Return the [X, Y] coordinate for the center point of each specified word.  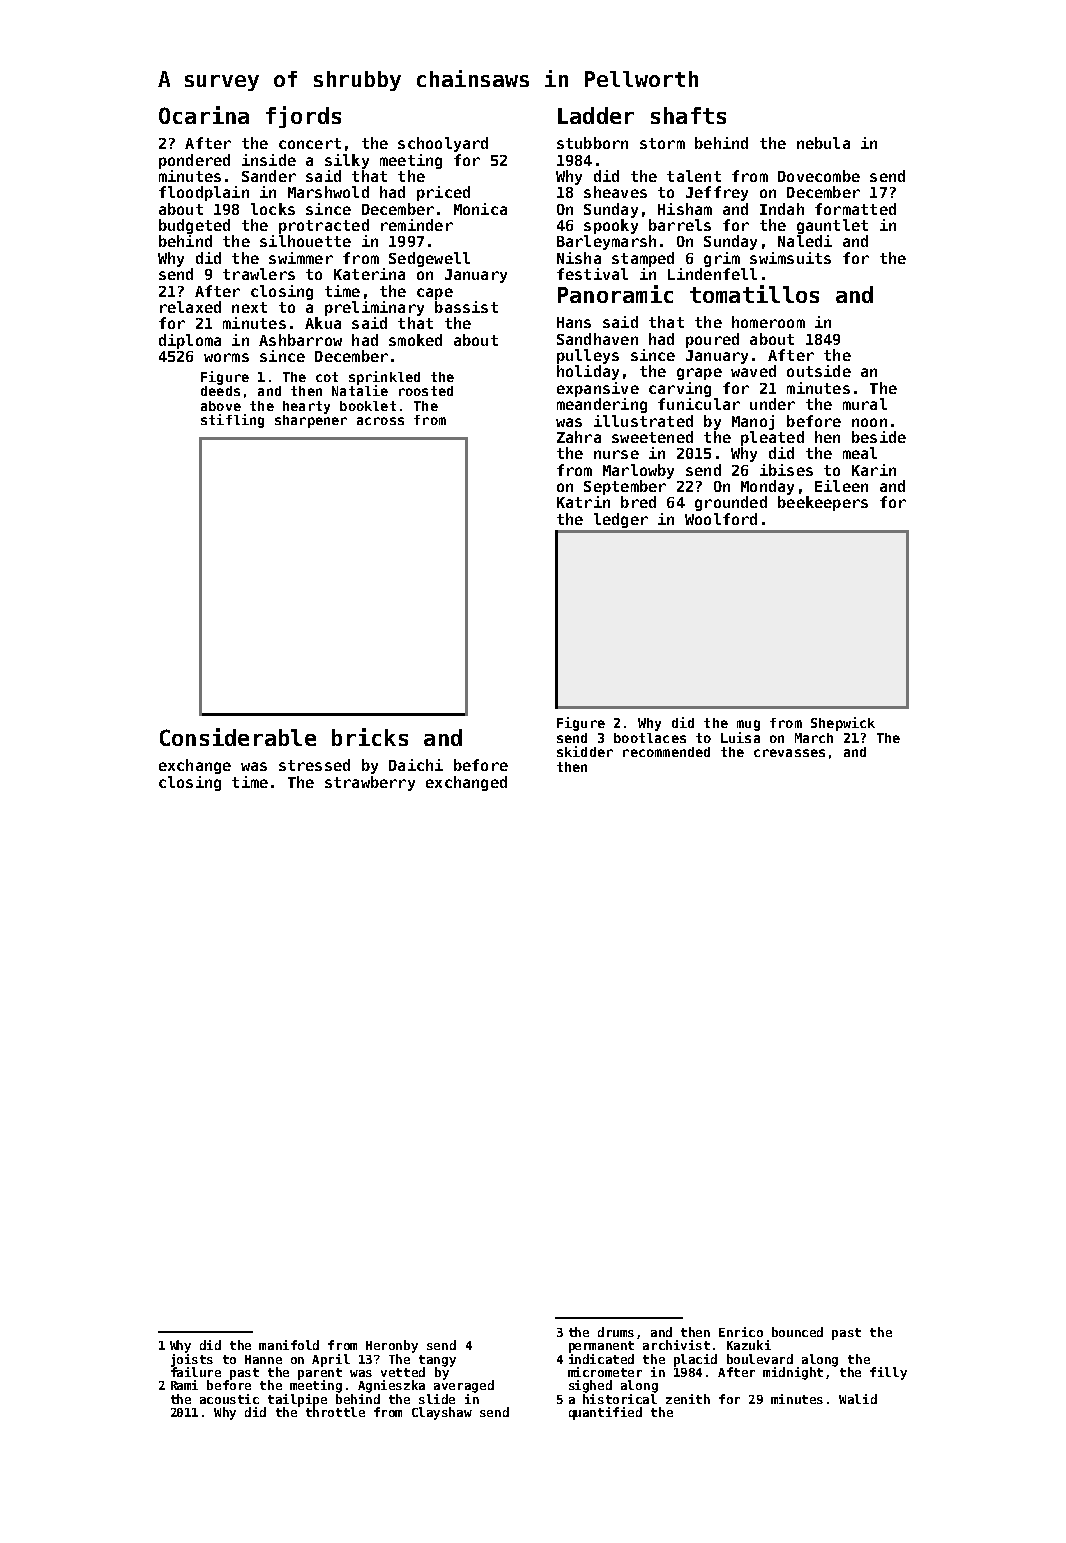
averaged [464, 1386]
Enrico [741, 1332]
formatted [855, 209]
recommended [666, 752]
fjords [303, 117]
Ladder [596, 115]
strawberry [370, 783]
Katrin [583, 502]
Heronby [392, 1346]
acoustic [229, 1399]
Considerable [238, 737]
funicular [699, 404]
